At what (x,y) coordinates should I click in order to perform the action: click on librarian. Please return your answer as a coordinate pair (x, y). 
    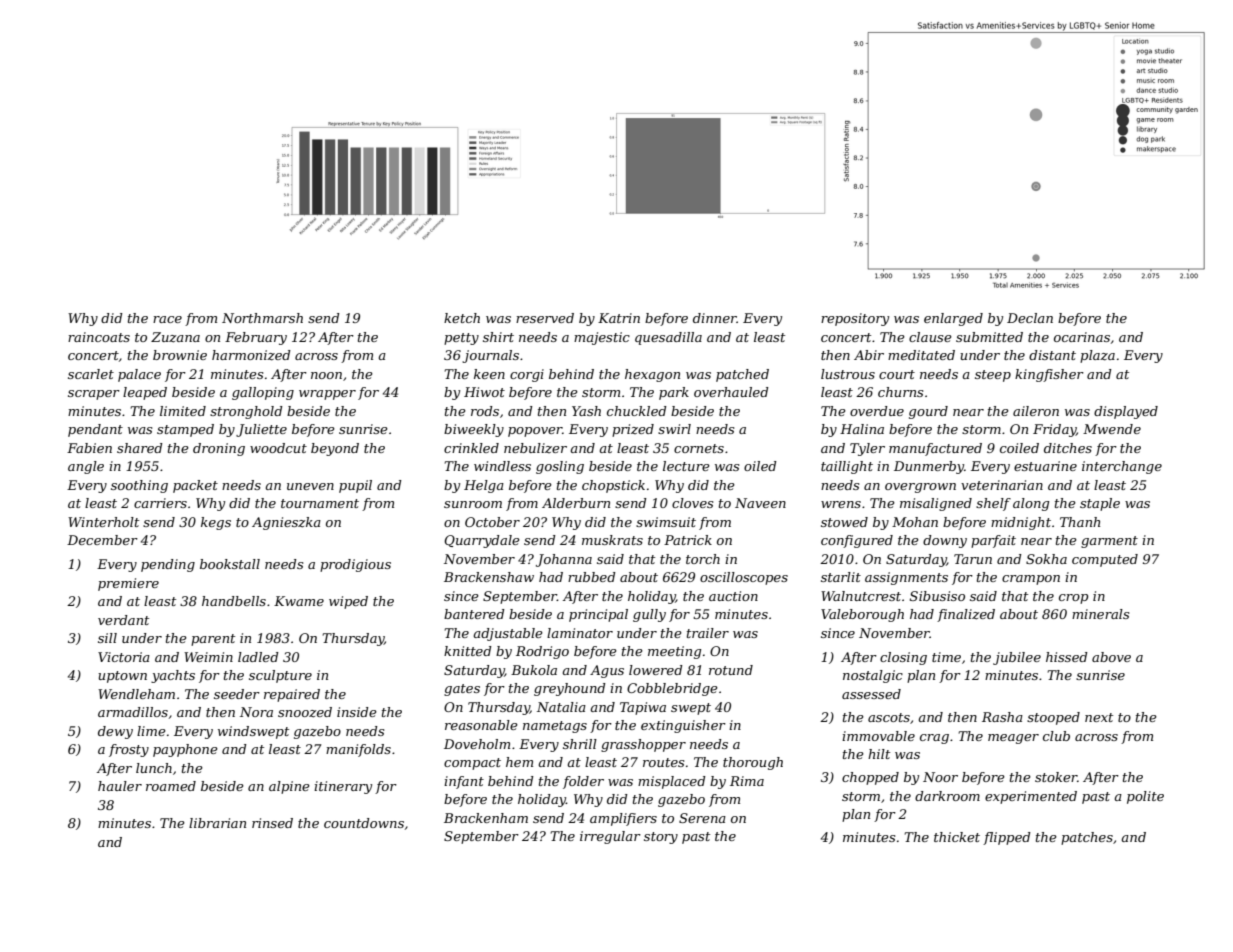
    Looking at the image, I should click on (217, 823).
